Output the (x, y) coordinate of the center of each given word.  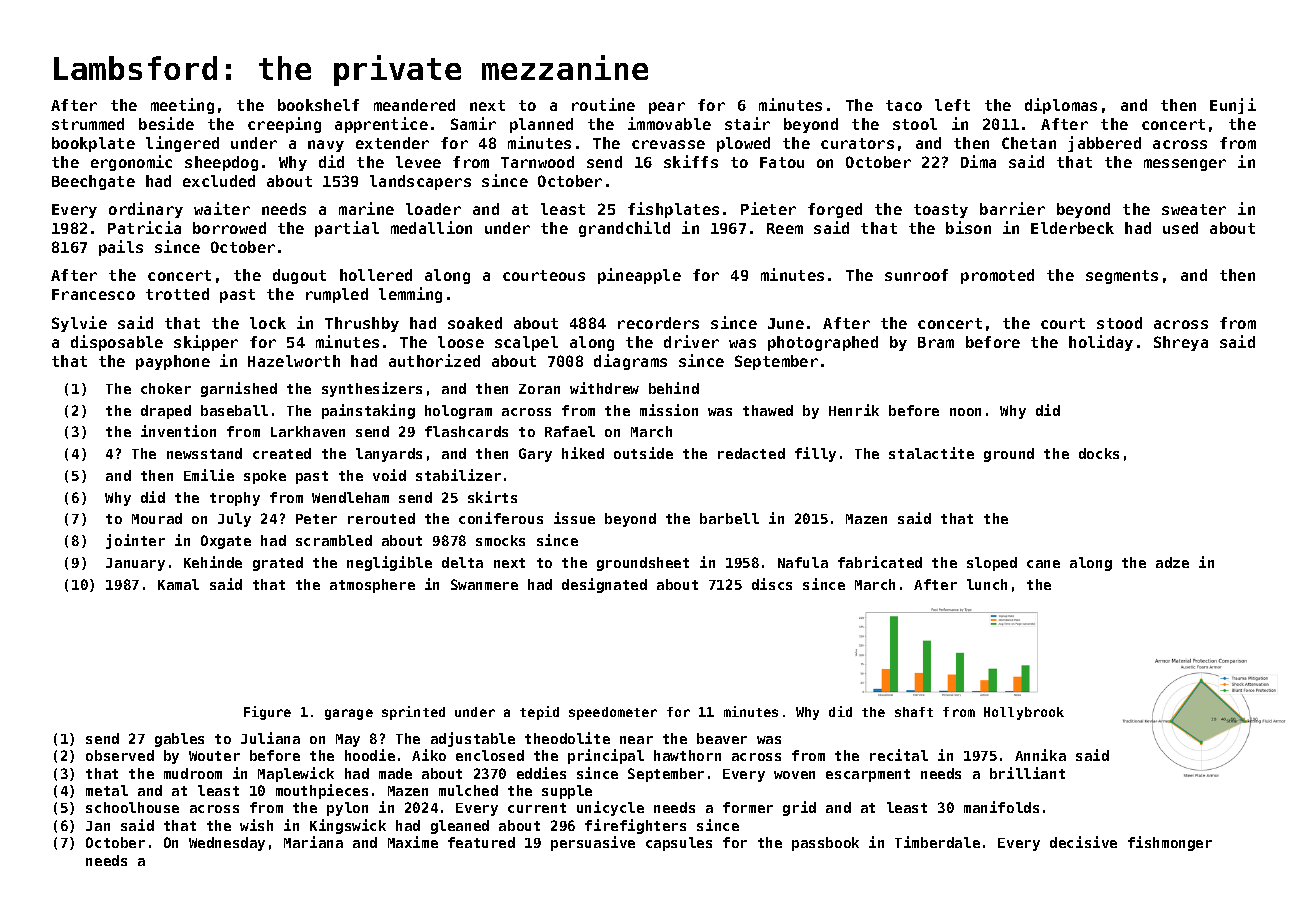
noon (965, 412)
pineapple (639, 276)
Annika (1040, 755)
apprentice (381, 125)
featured (481, 842)
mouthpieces (322, 791)
